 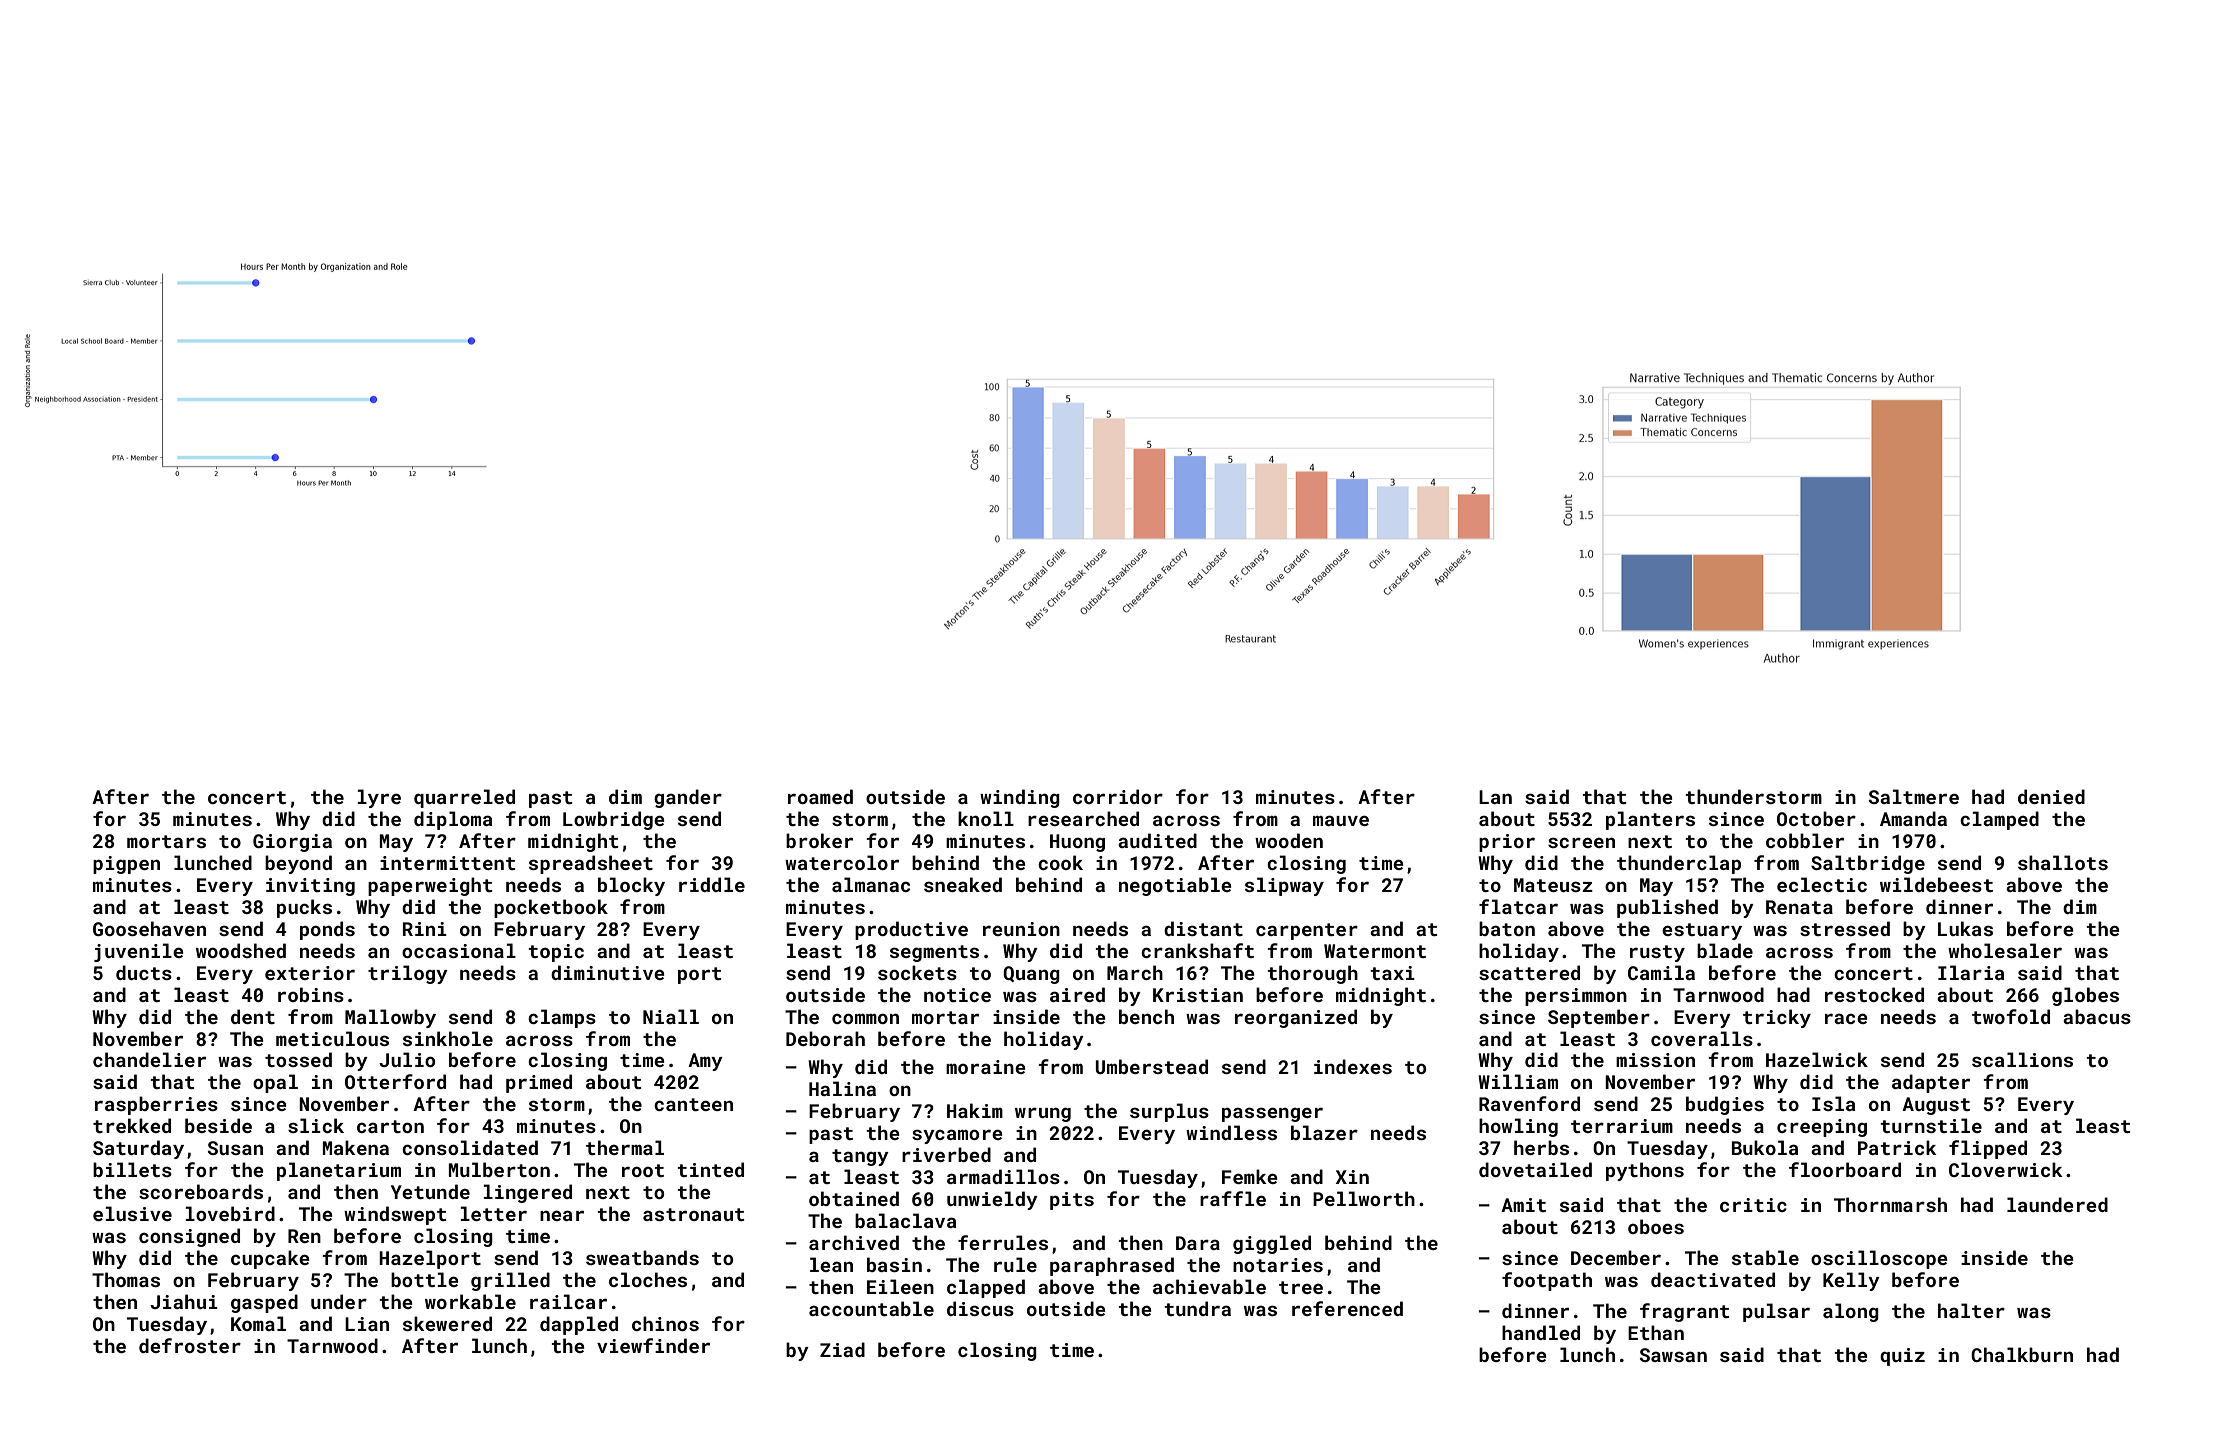 What do you see at coordinates (2011, 1016) in the screenshot?
I see `twofold` at bounding box center [2011, 1016].
